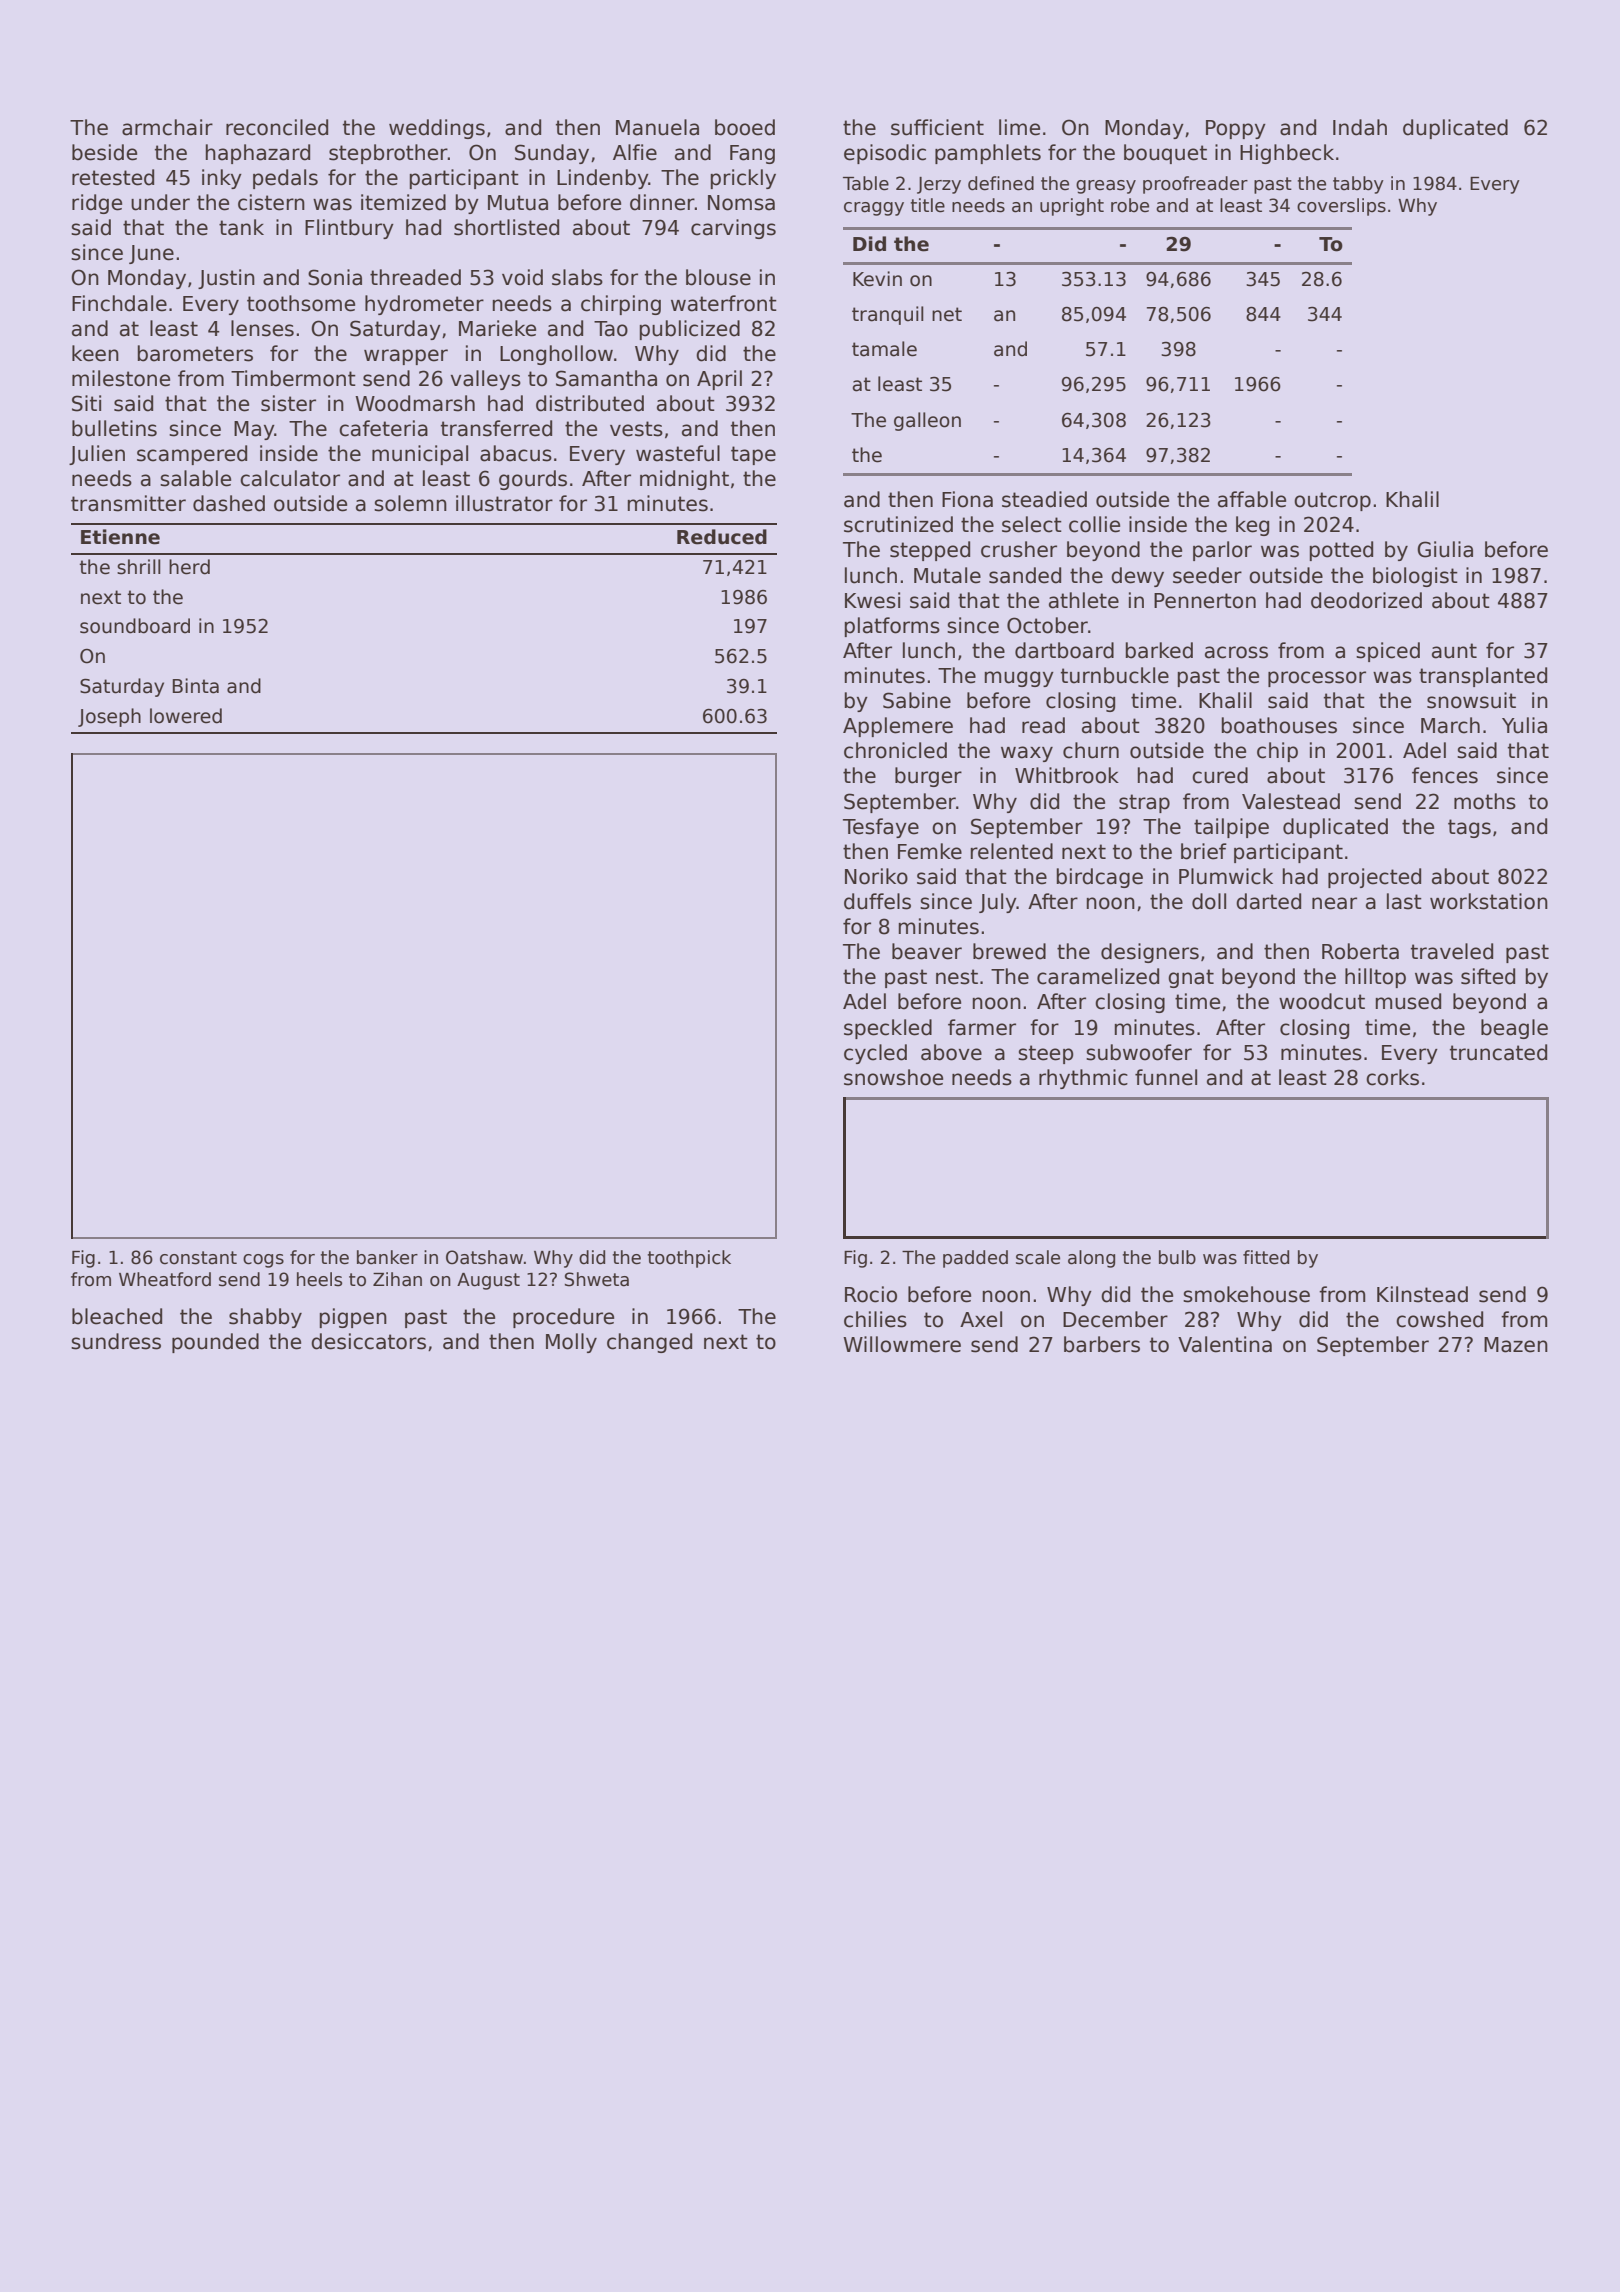 This image has height=2292, width=1620. Describe the element at coordinates (186, 716) in the image. I see `lowered` at that location.
